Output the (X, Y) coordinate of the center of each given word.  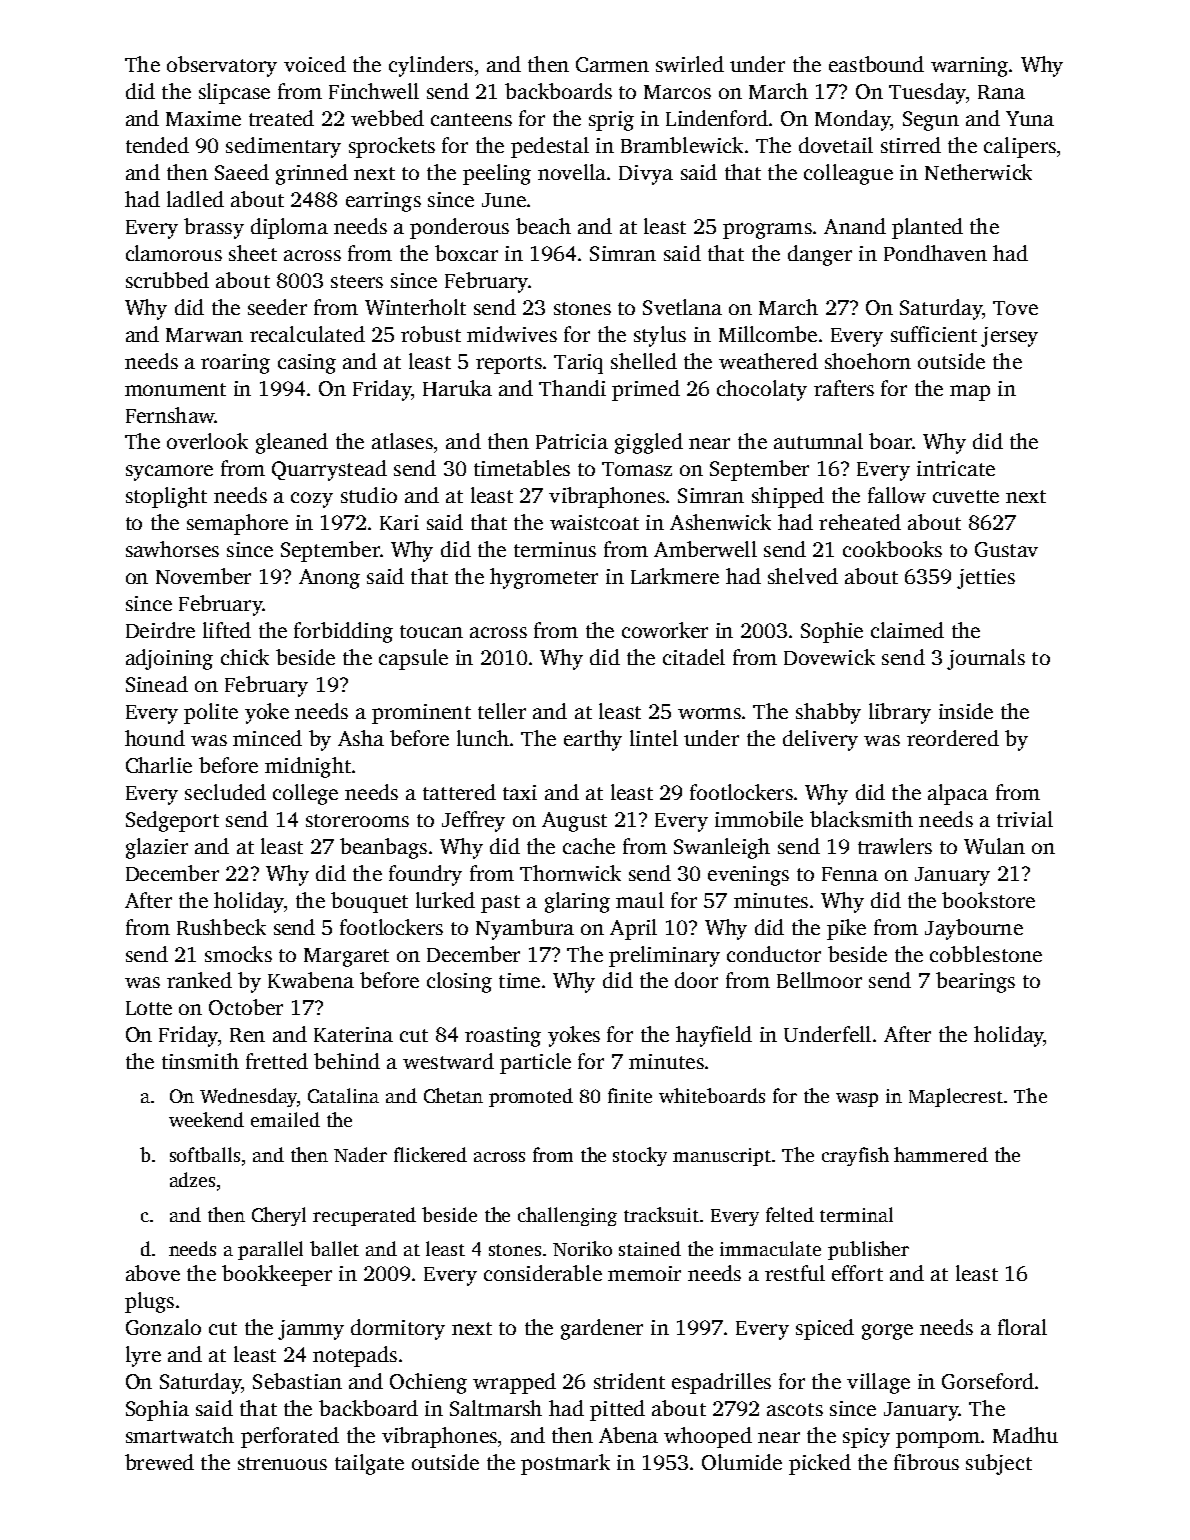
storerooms (357, 820)
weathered (768, 361)
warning (969, 67)
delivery (820, 740)
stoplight (166, 497)
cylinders (431, 66)
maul (640, 900)
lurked (445, 900)
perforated (290, 1437)
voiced (315, 64)
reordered (953, 738)
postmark (565, 1464)
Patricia (572, 441)
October (246, 1007)
